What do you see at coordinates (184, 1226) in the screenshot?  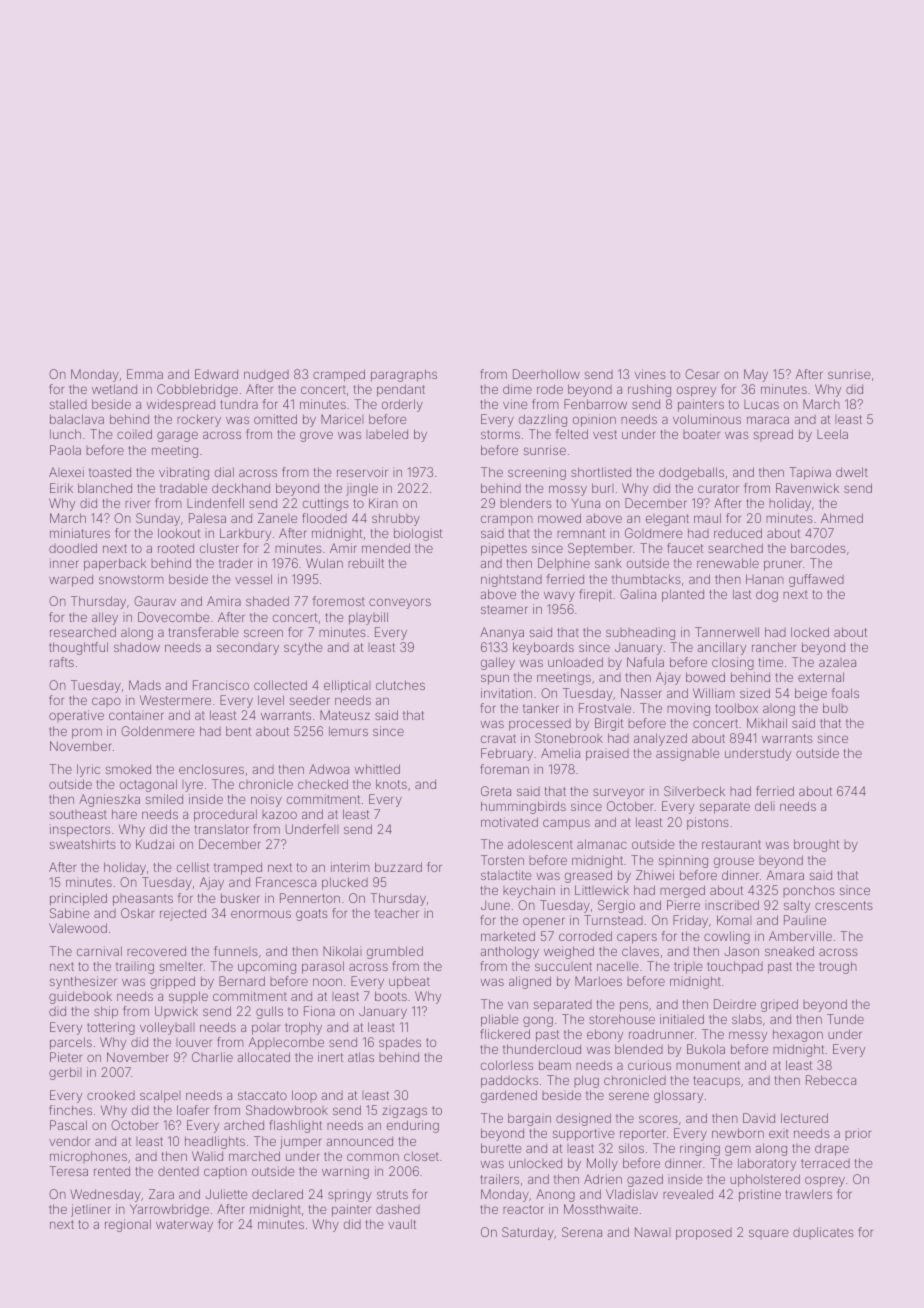 I see `waterway` at bounding box center [184, 1226].
